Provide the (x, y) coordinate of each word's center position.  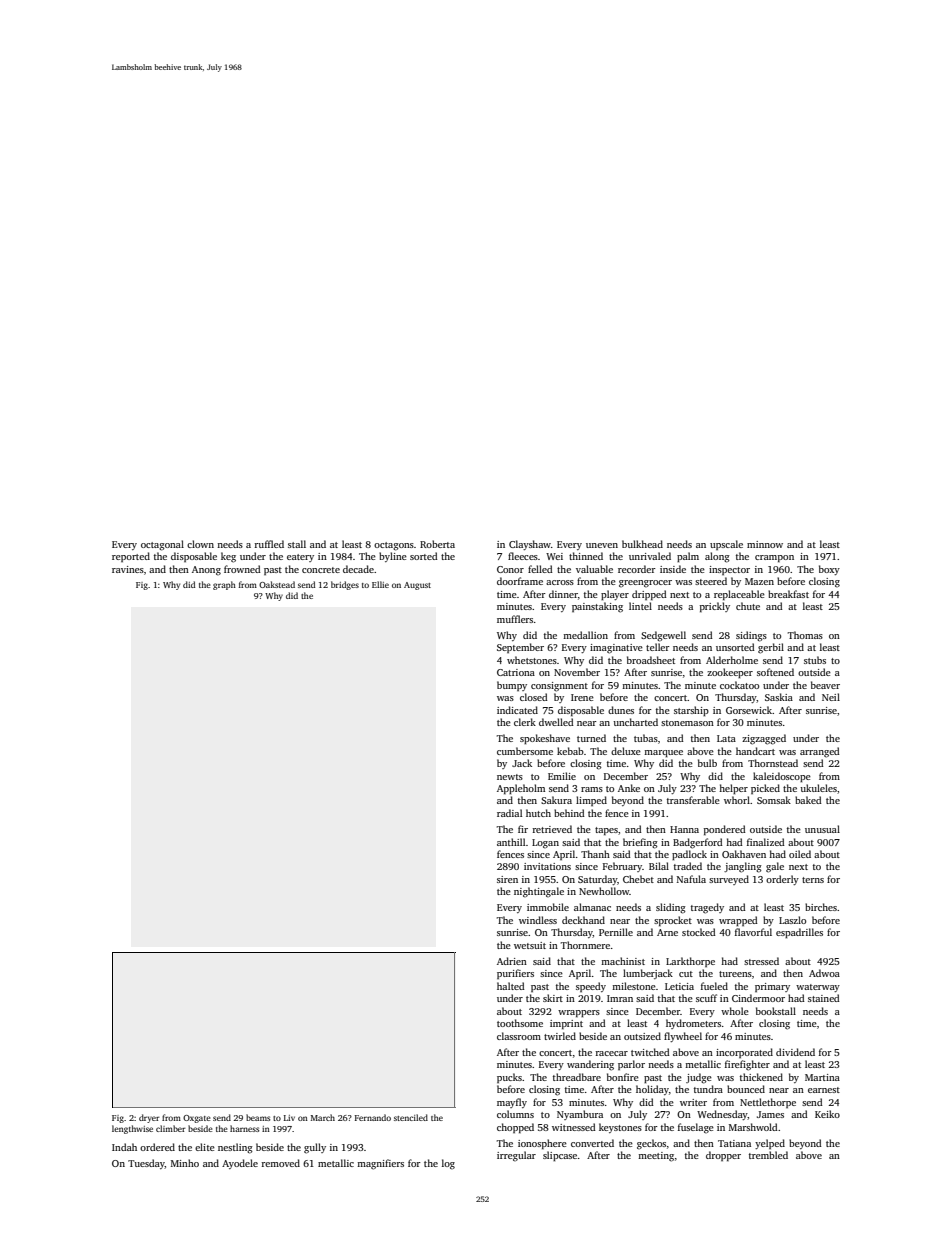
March (323, 1117)
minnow (765, 544)
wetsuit (530, 945)
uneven (602, 545)
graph (224, 585)
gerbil (771, 648)
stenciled (411, 1117)
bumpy (512, 686)
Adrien (512, 961)
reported (131, 557)
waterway (818, 988)
